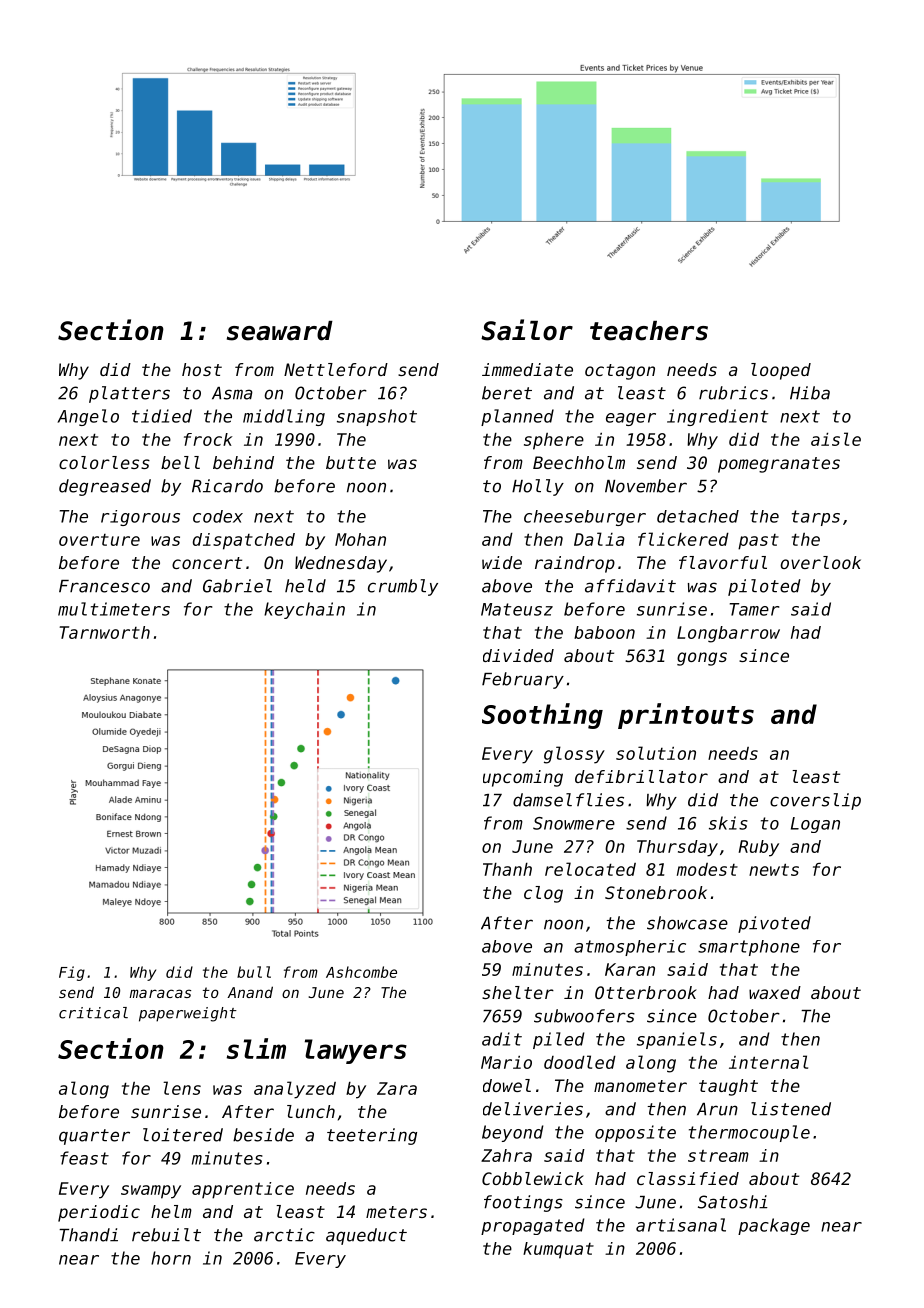 This page has width=924, height=1308. Describe the element at coordinates (88, 1235) in the page. I see `Thandi` at that location.
